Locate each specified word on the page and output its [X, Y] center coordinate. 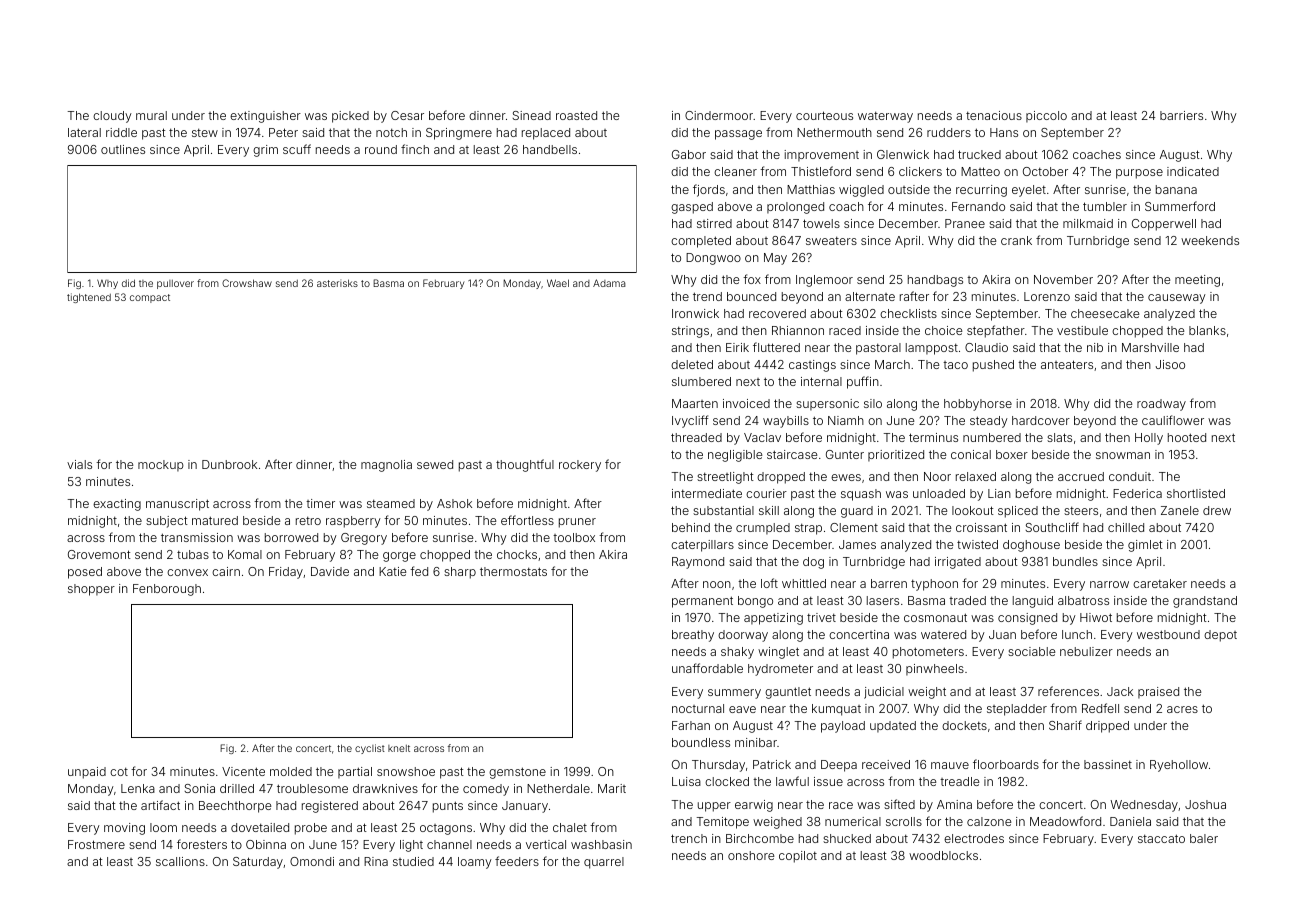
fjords [709, 190]
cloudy [112, 117]
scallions [180, 861]
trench [689, 838]
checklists [908, 313]
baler [1204, 838]
